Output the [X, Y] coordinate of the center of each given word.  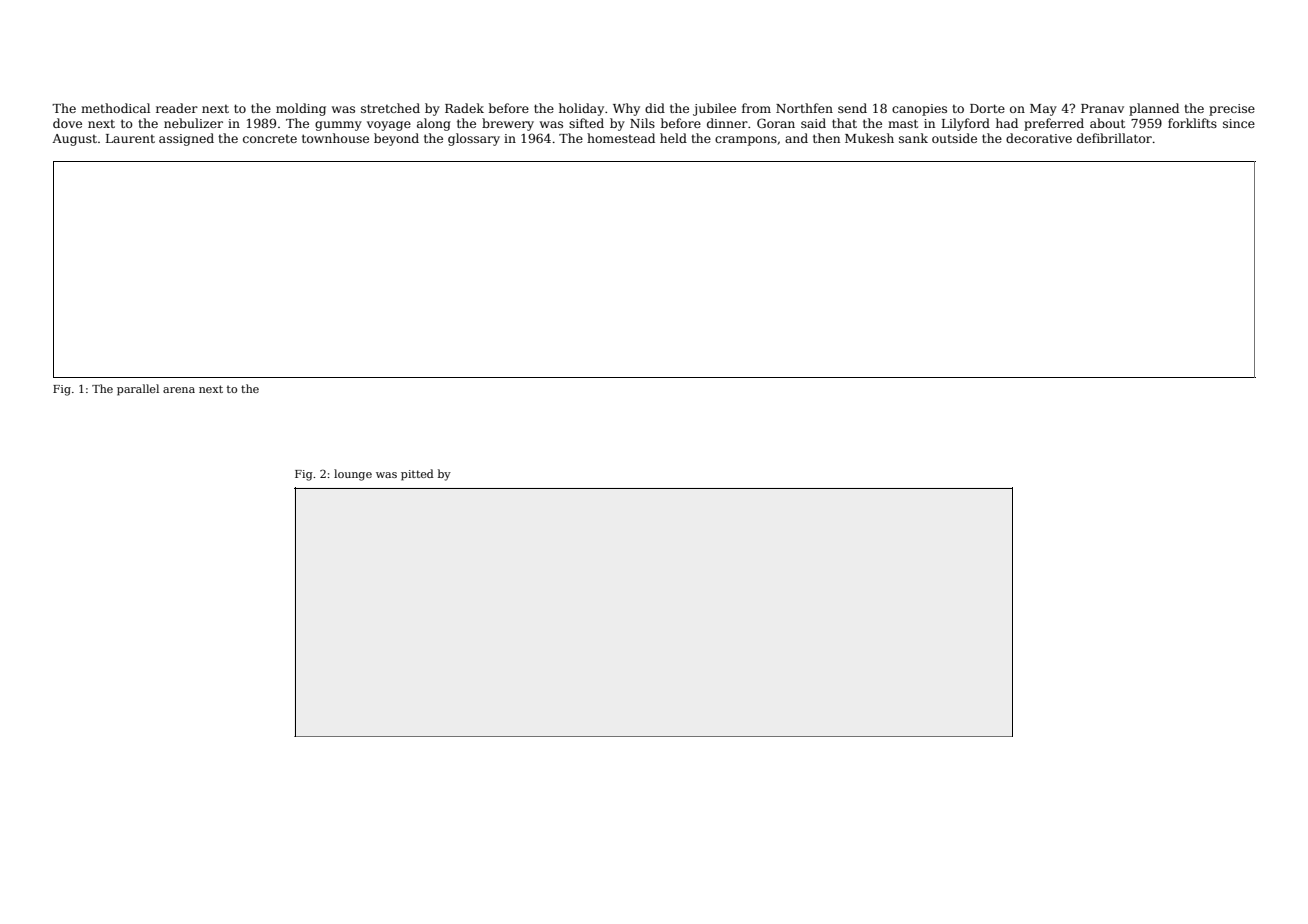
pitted [417, 475]
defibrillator [1114, 138]
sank [913, 138]
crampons [746, 141]
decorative [1039, 138]
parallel [138, 390]
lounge [353, 475]
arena [179, 390]
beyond [396, 139]
